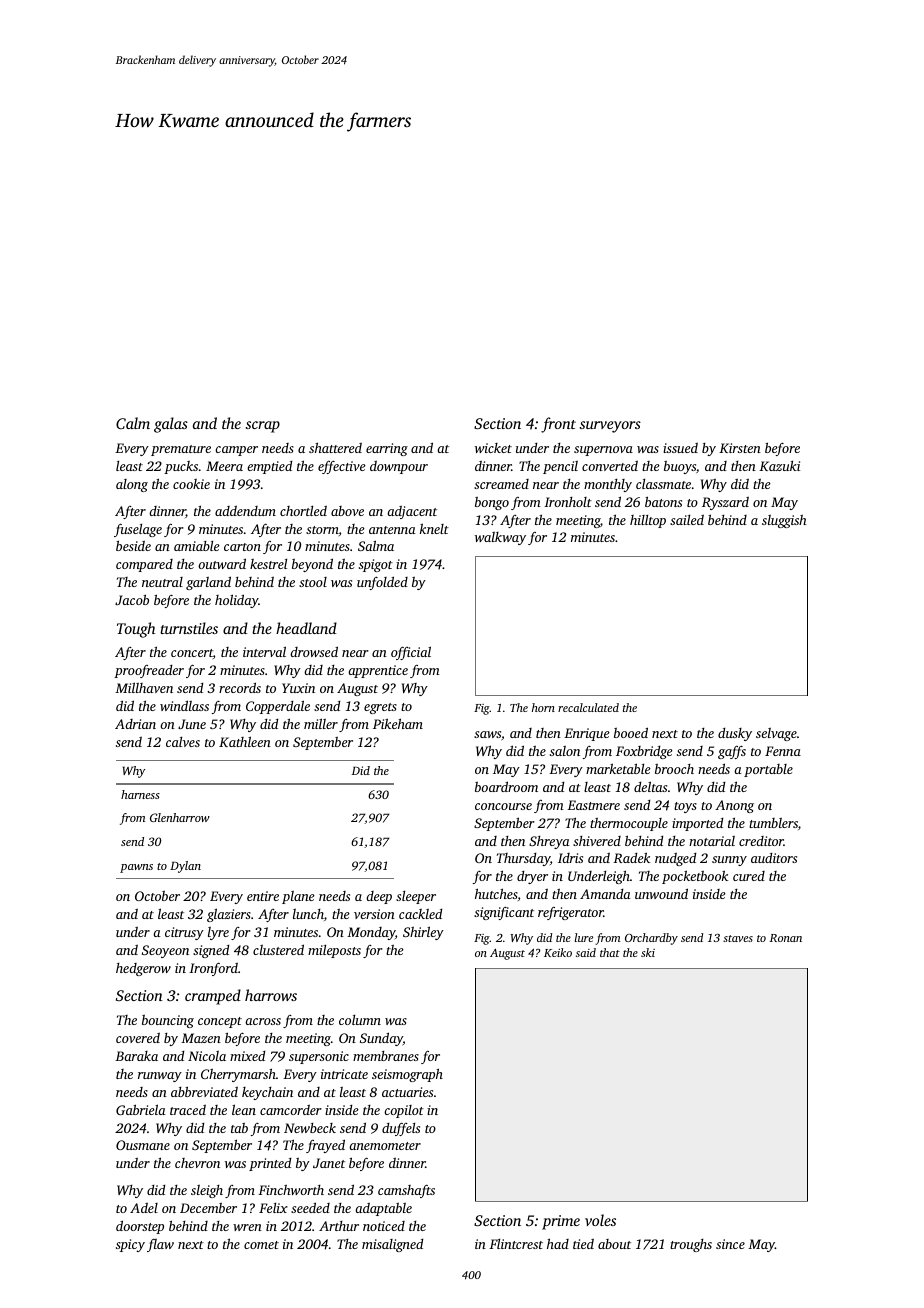  What do you see at coordinates (500, 538) in the screenshot?
I see `walkway` at bounding box center [500, 538].
